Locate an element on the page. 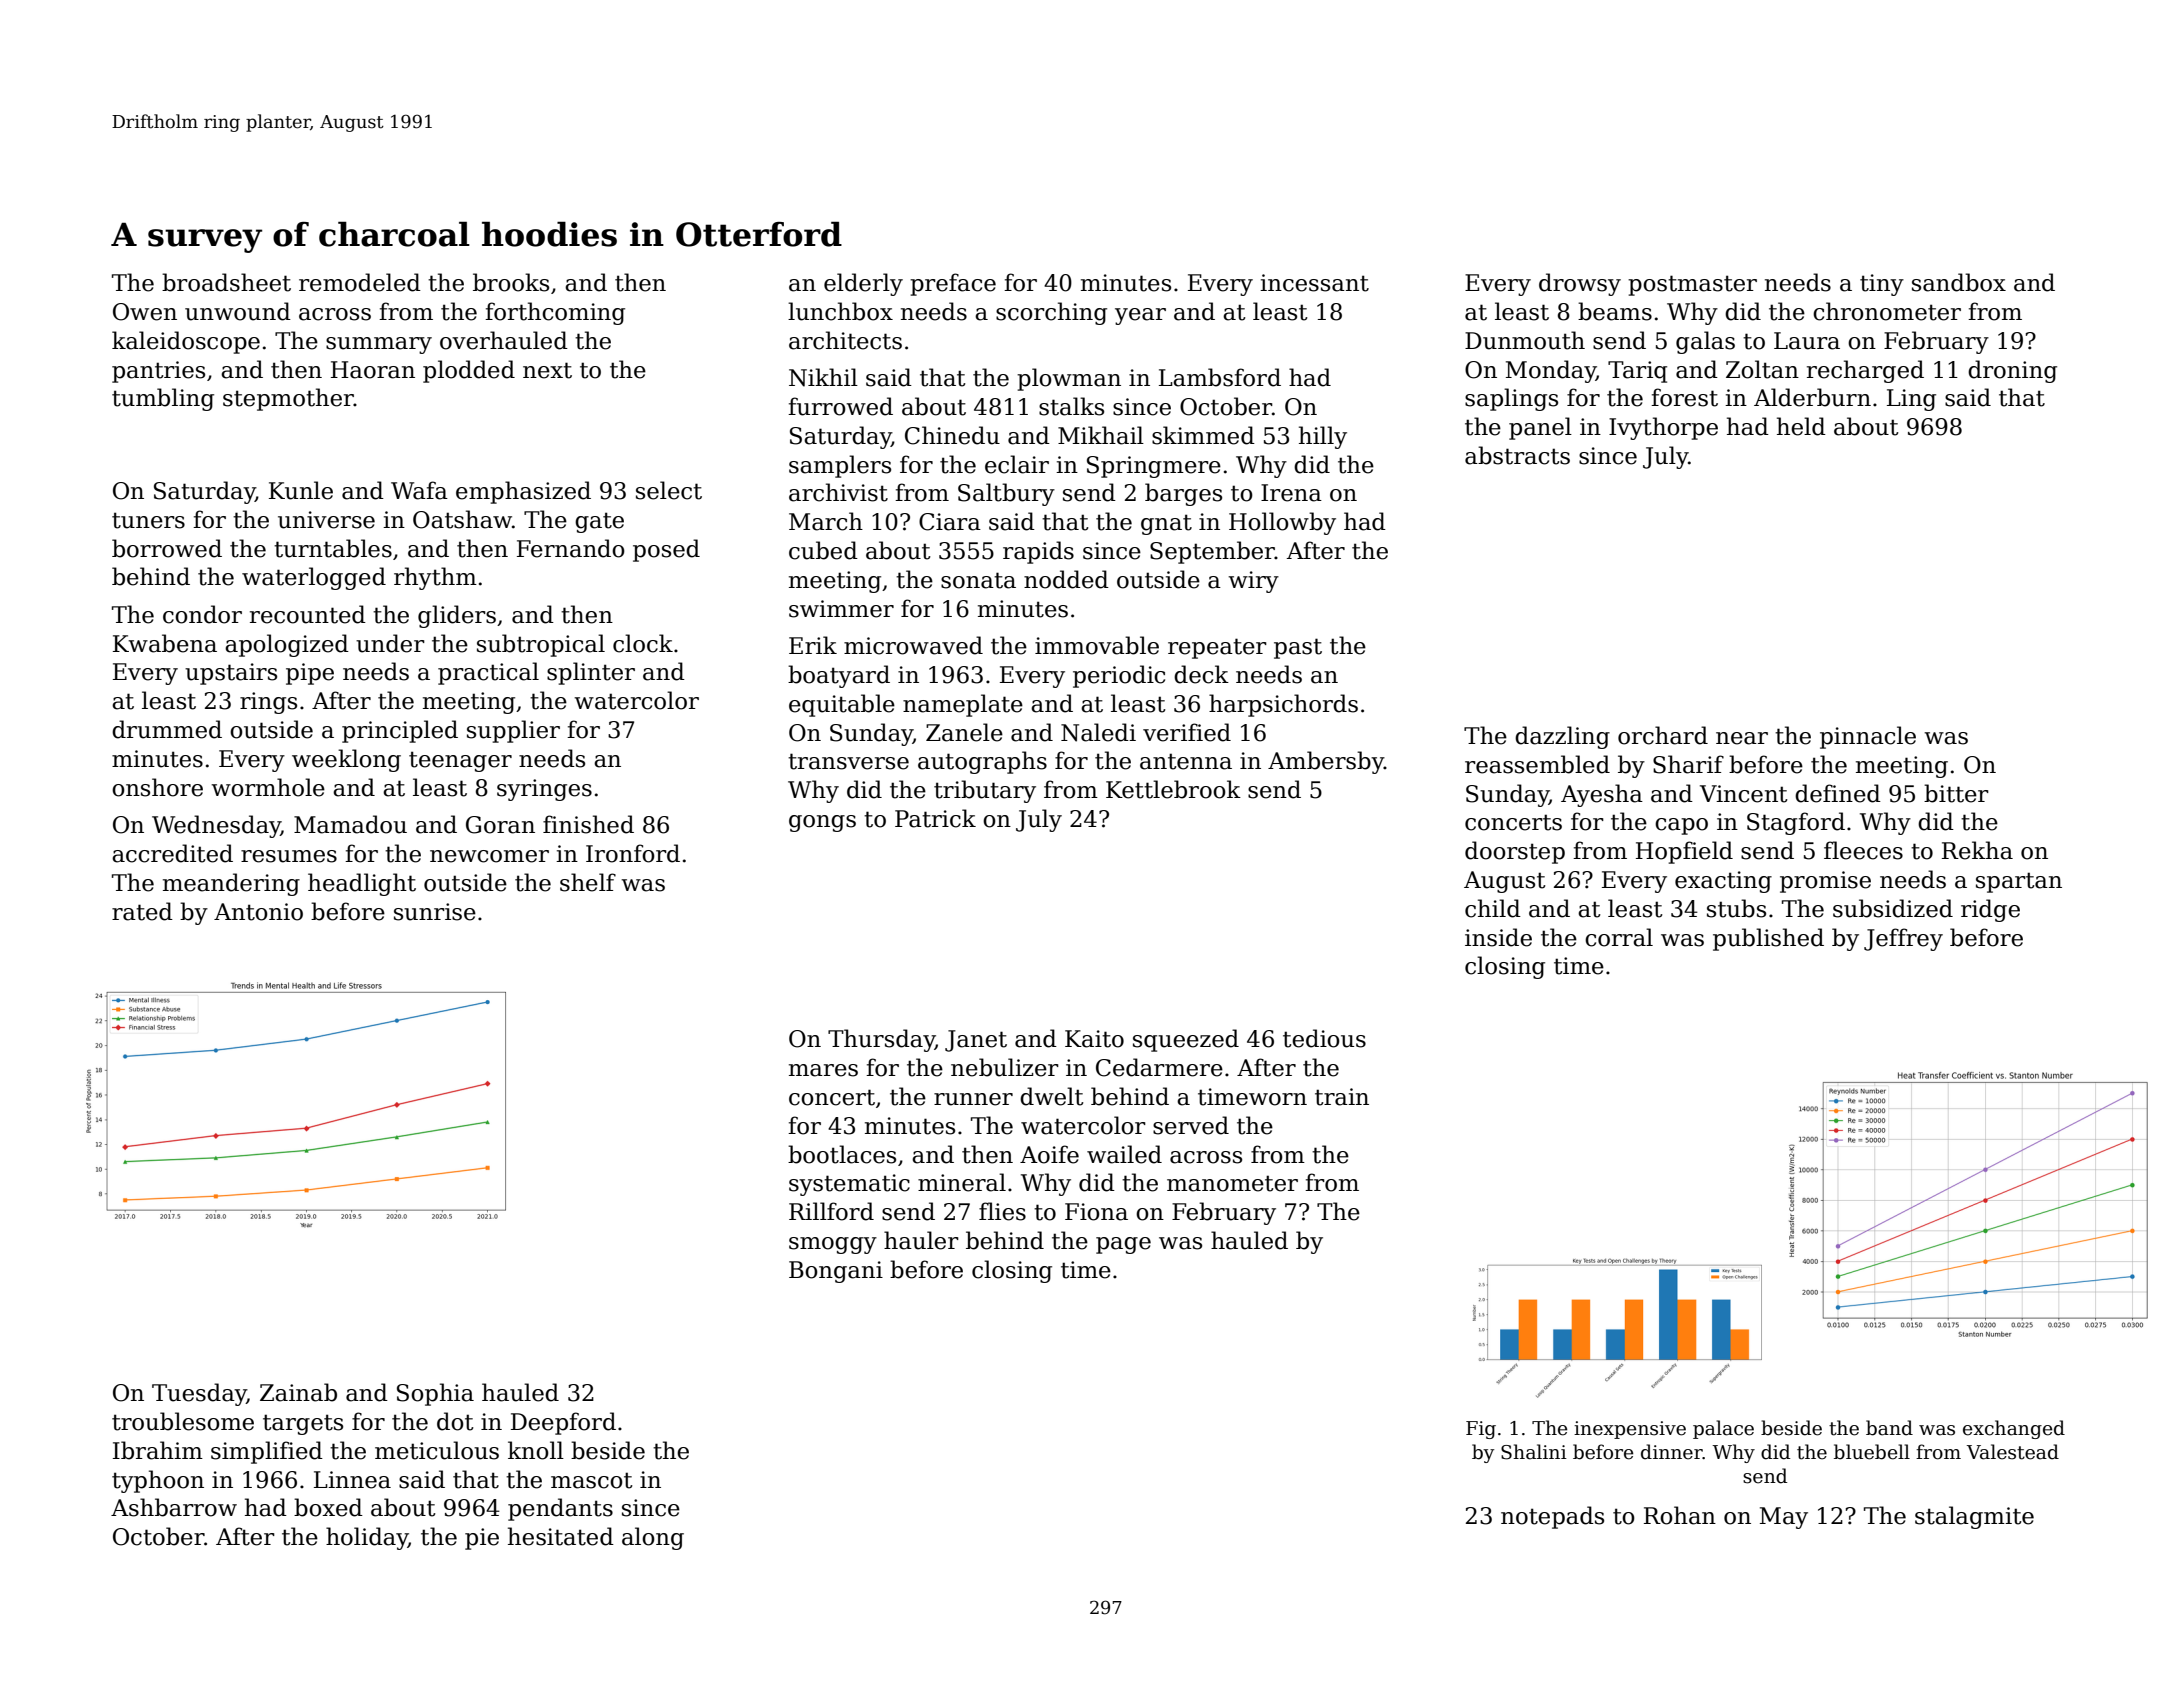  published is located at coordinates (1768, 939).
